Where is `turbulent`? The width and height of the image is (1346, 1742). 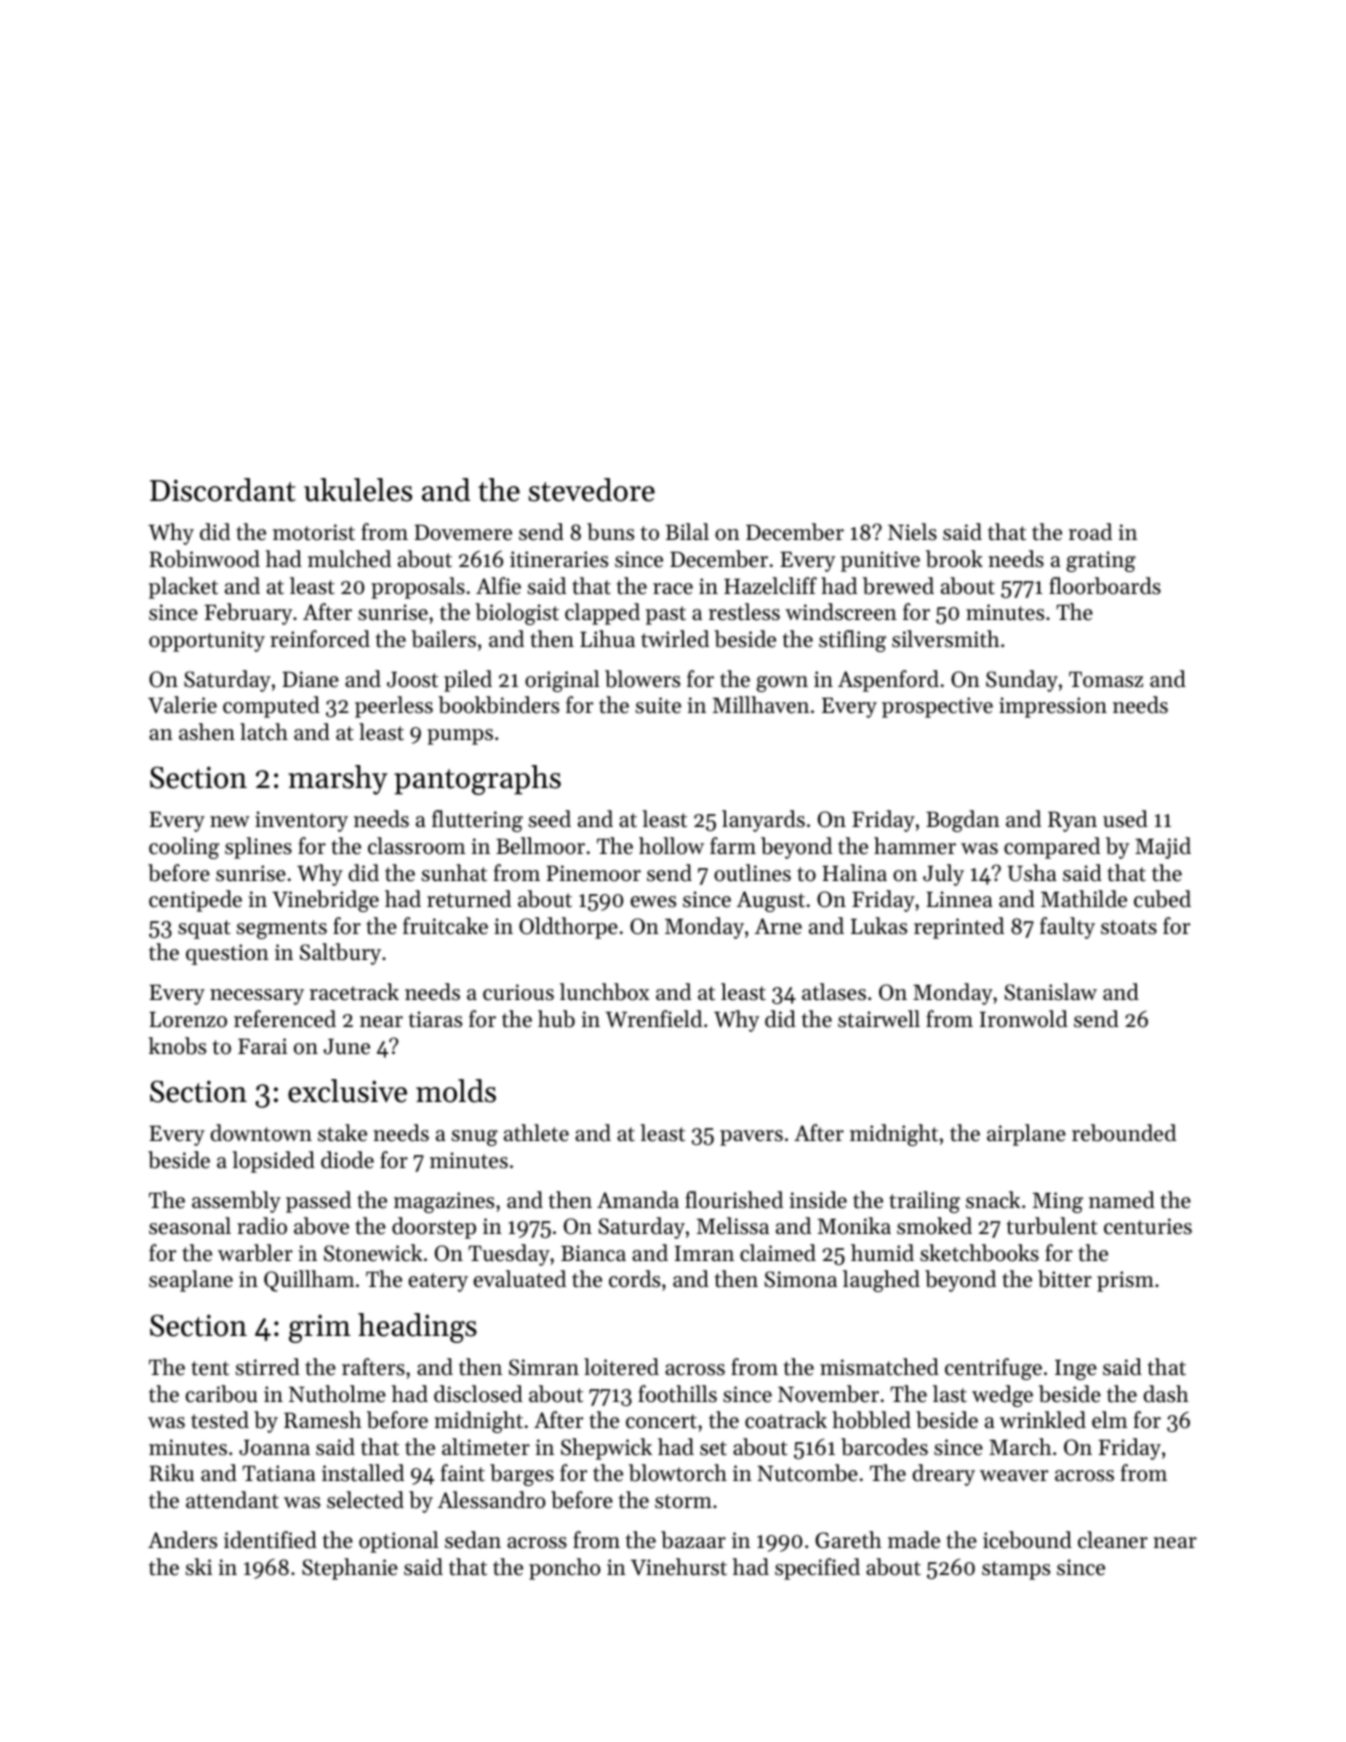 turbulent is located at coordinates (1052, 1226).
